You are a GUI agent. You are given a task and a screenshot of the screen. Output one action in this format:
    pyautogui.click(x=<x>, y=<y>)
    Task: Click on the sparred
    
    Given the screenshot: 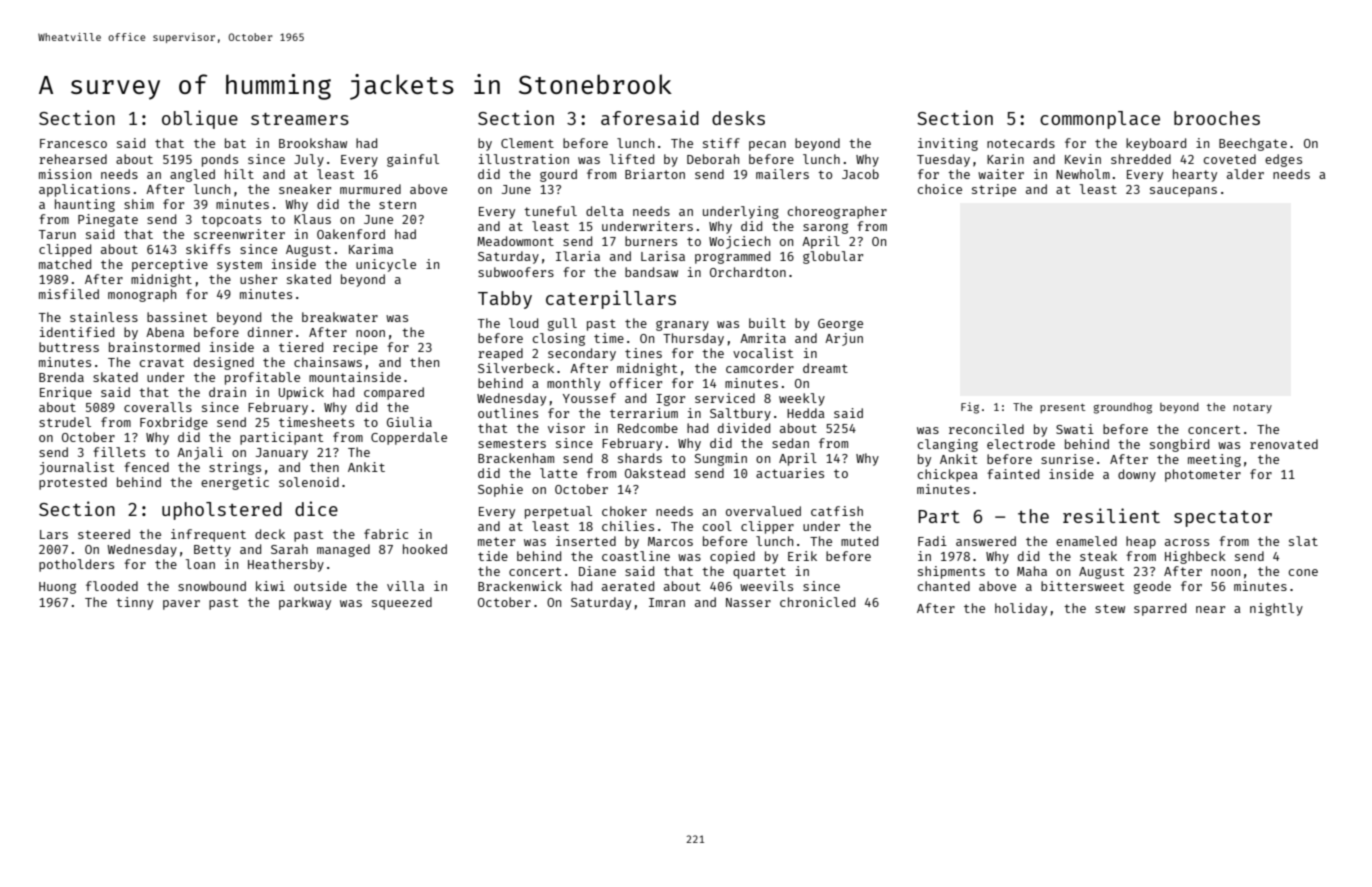 What is the action you would take?
    pyautogui.click(x=1160, y=609)
